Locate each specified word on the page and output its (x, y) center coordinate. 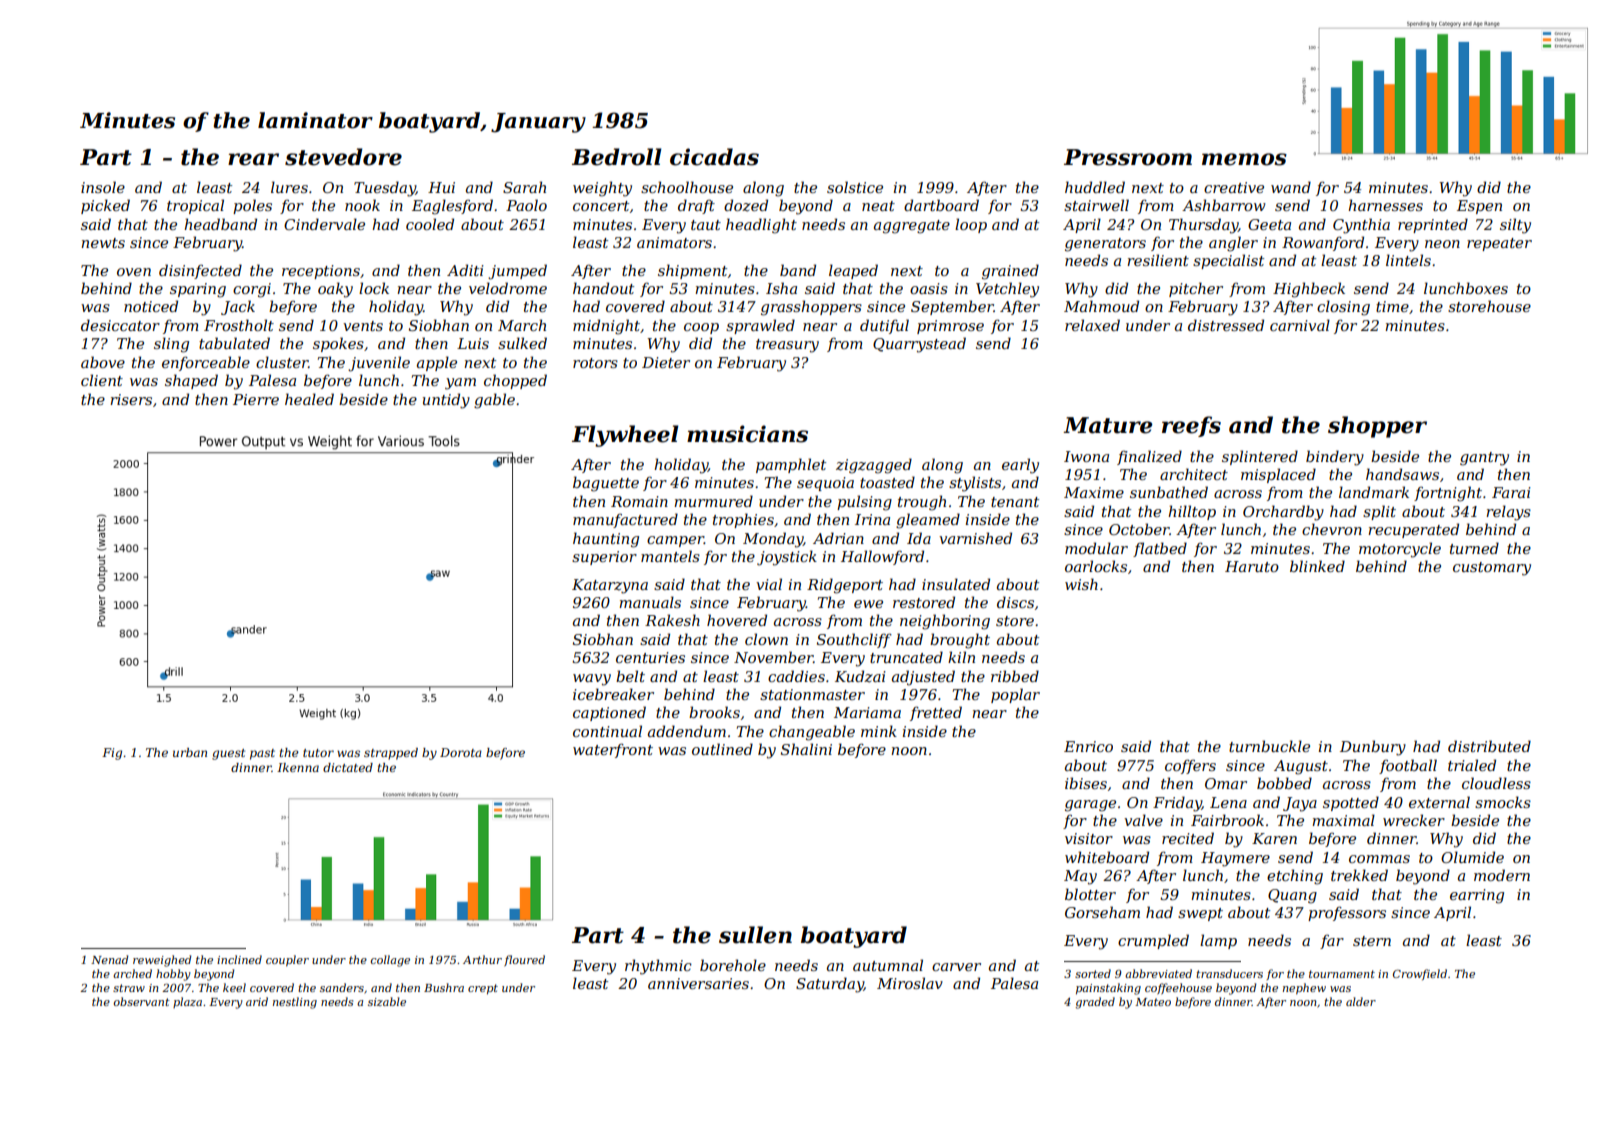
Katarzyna (610, 586)
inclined (239, 959)
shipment (692, 271)
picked (105, 206)
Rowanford (1323, 243)
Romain (639, 501)
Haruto (1252, 566)
